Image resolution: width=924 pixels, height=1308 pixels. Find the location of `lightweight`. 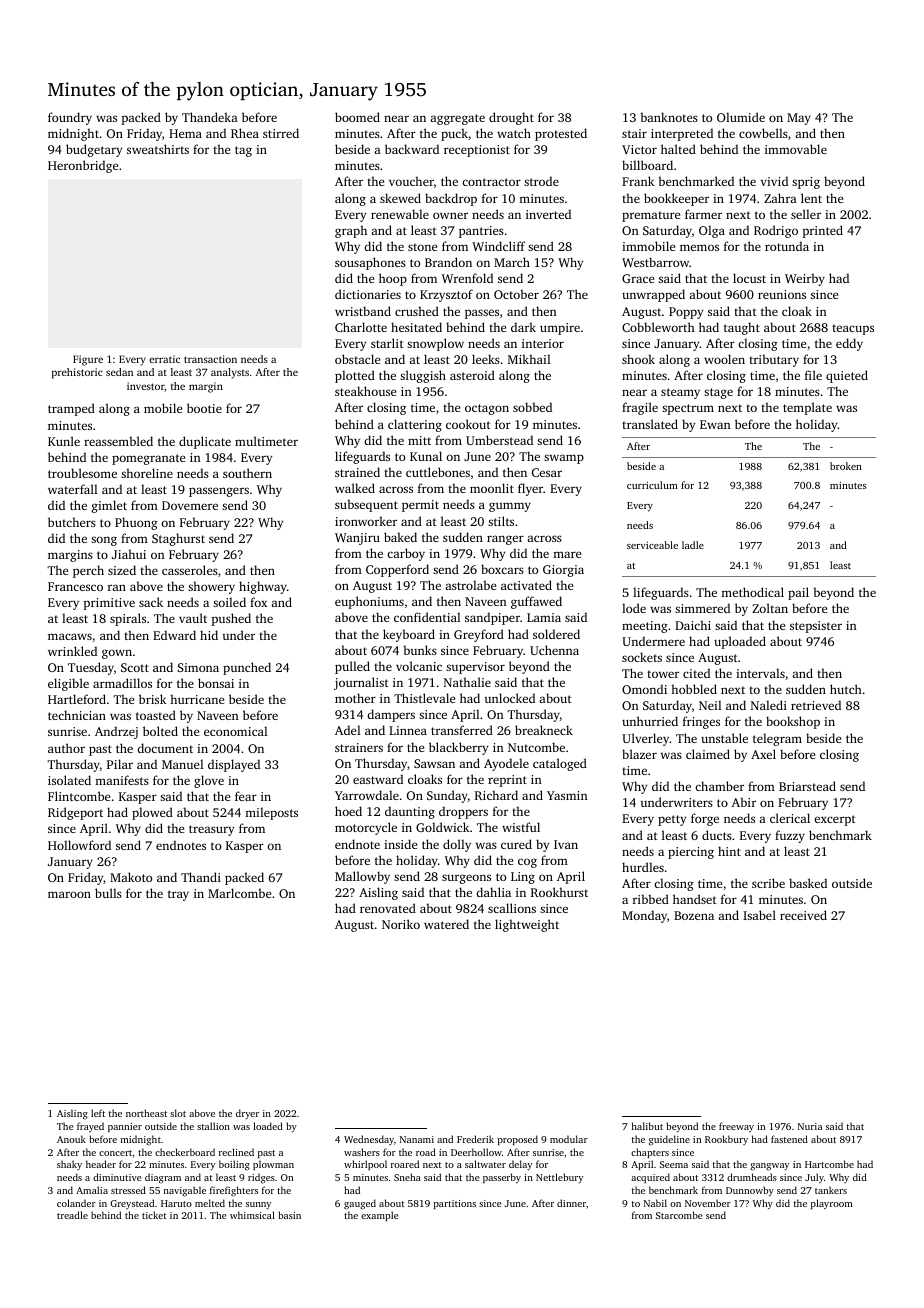

lightweight is located at coordinates (527, 925).
